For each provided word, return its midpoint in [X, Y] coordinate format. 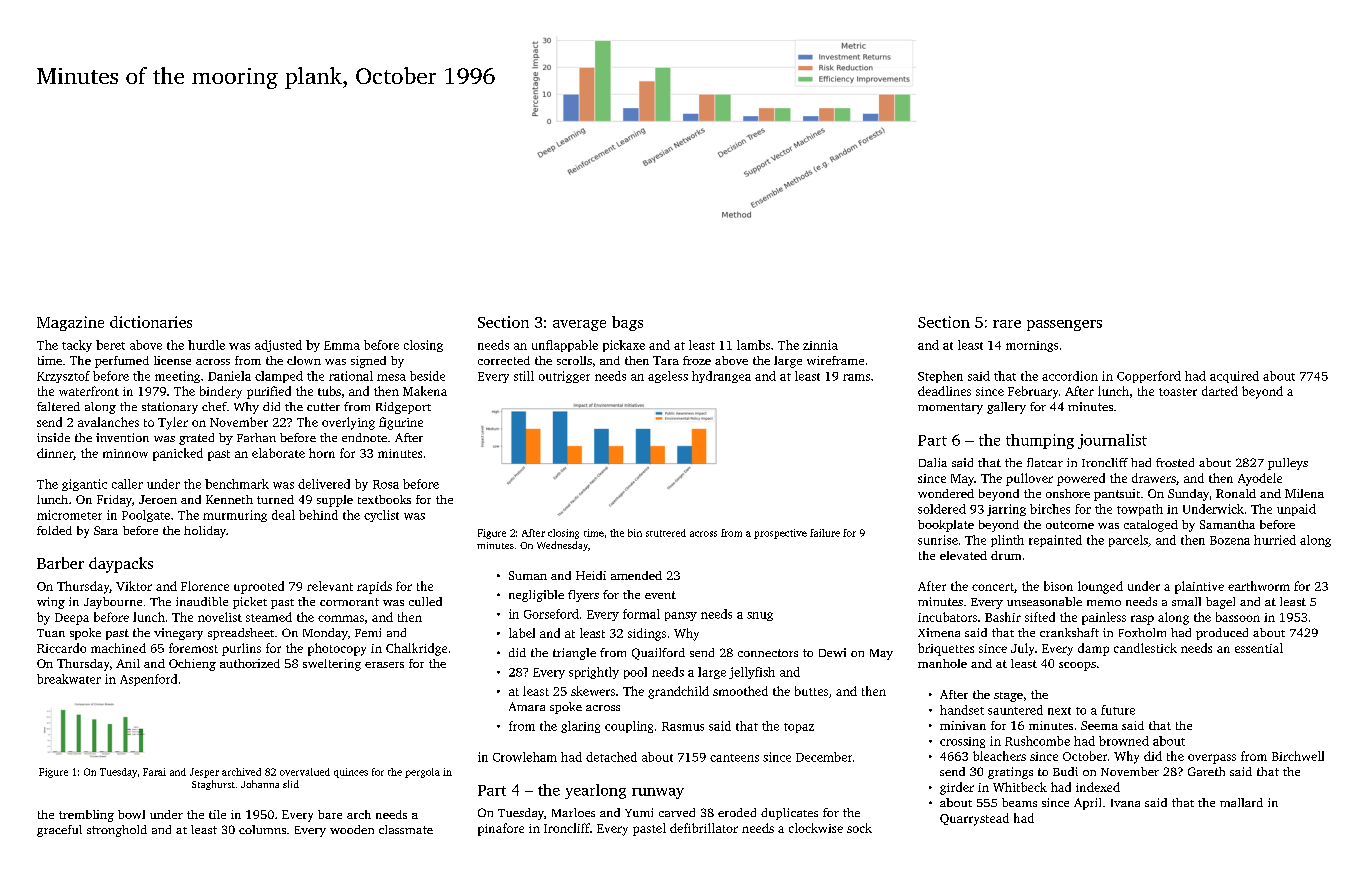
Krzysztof [63, 377]
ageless [668, 377]
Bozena [1230, 540]
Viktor [134, 586]
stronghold [117, 831]
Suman [528, 575]
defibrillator [704, 828]
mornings [1032, 346]
